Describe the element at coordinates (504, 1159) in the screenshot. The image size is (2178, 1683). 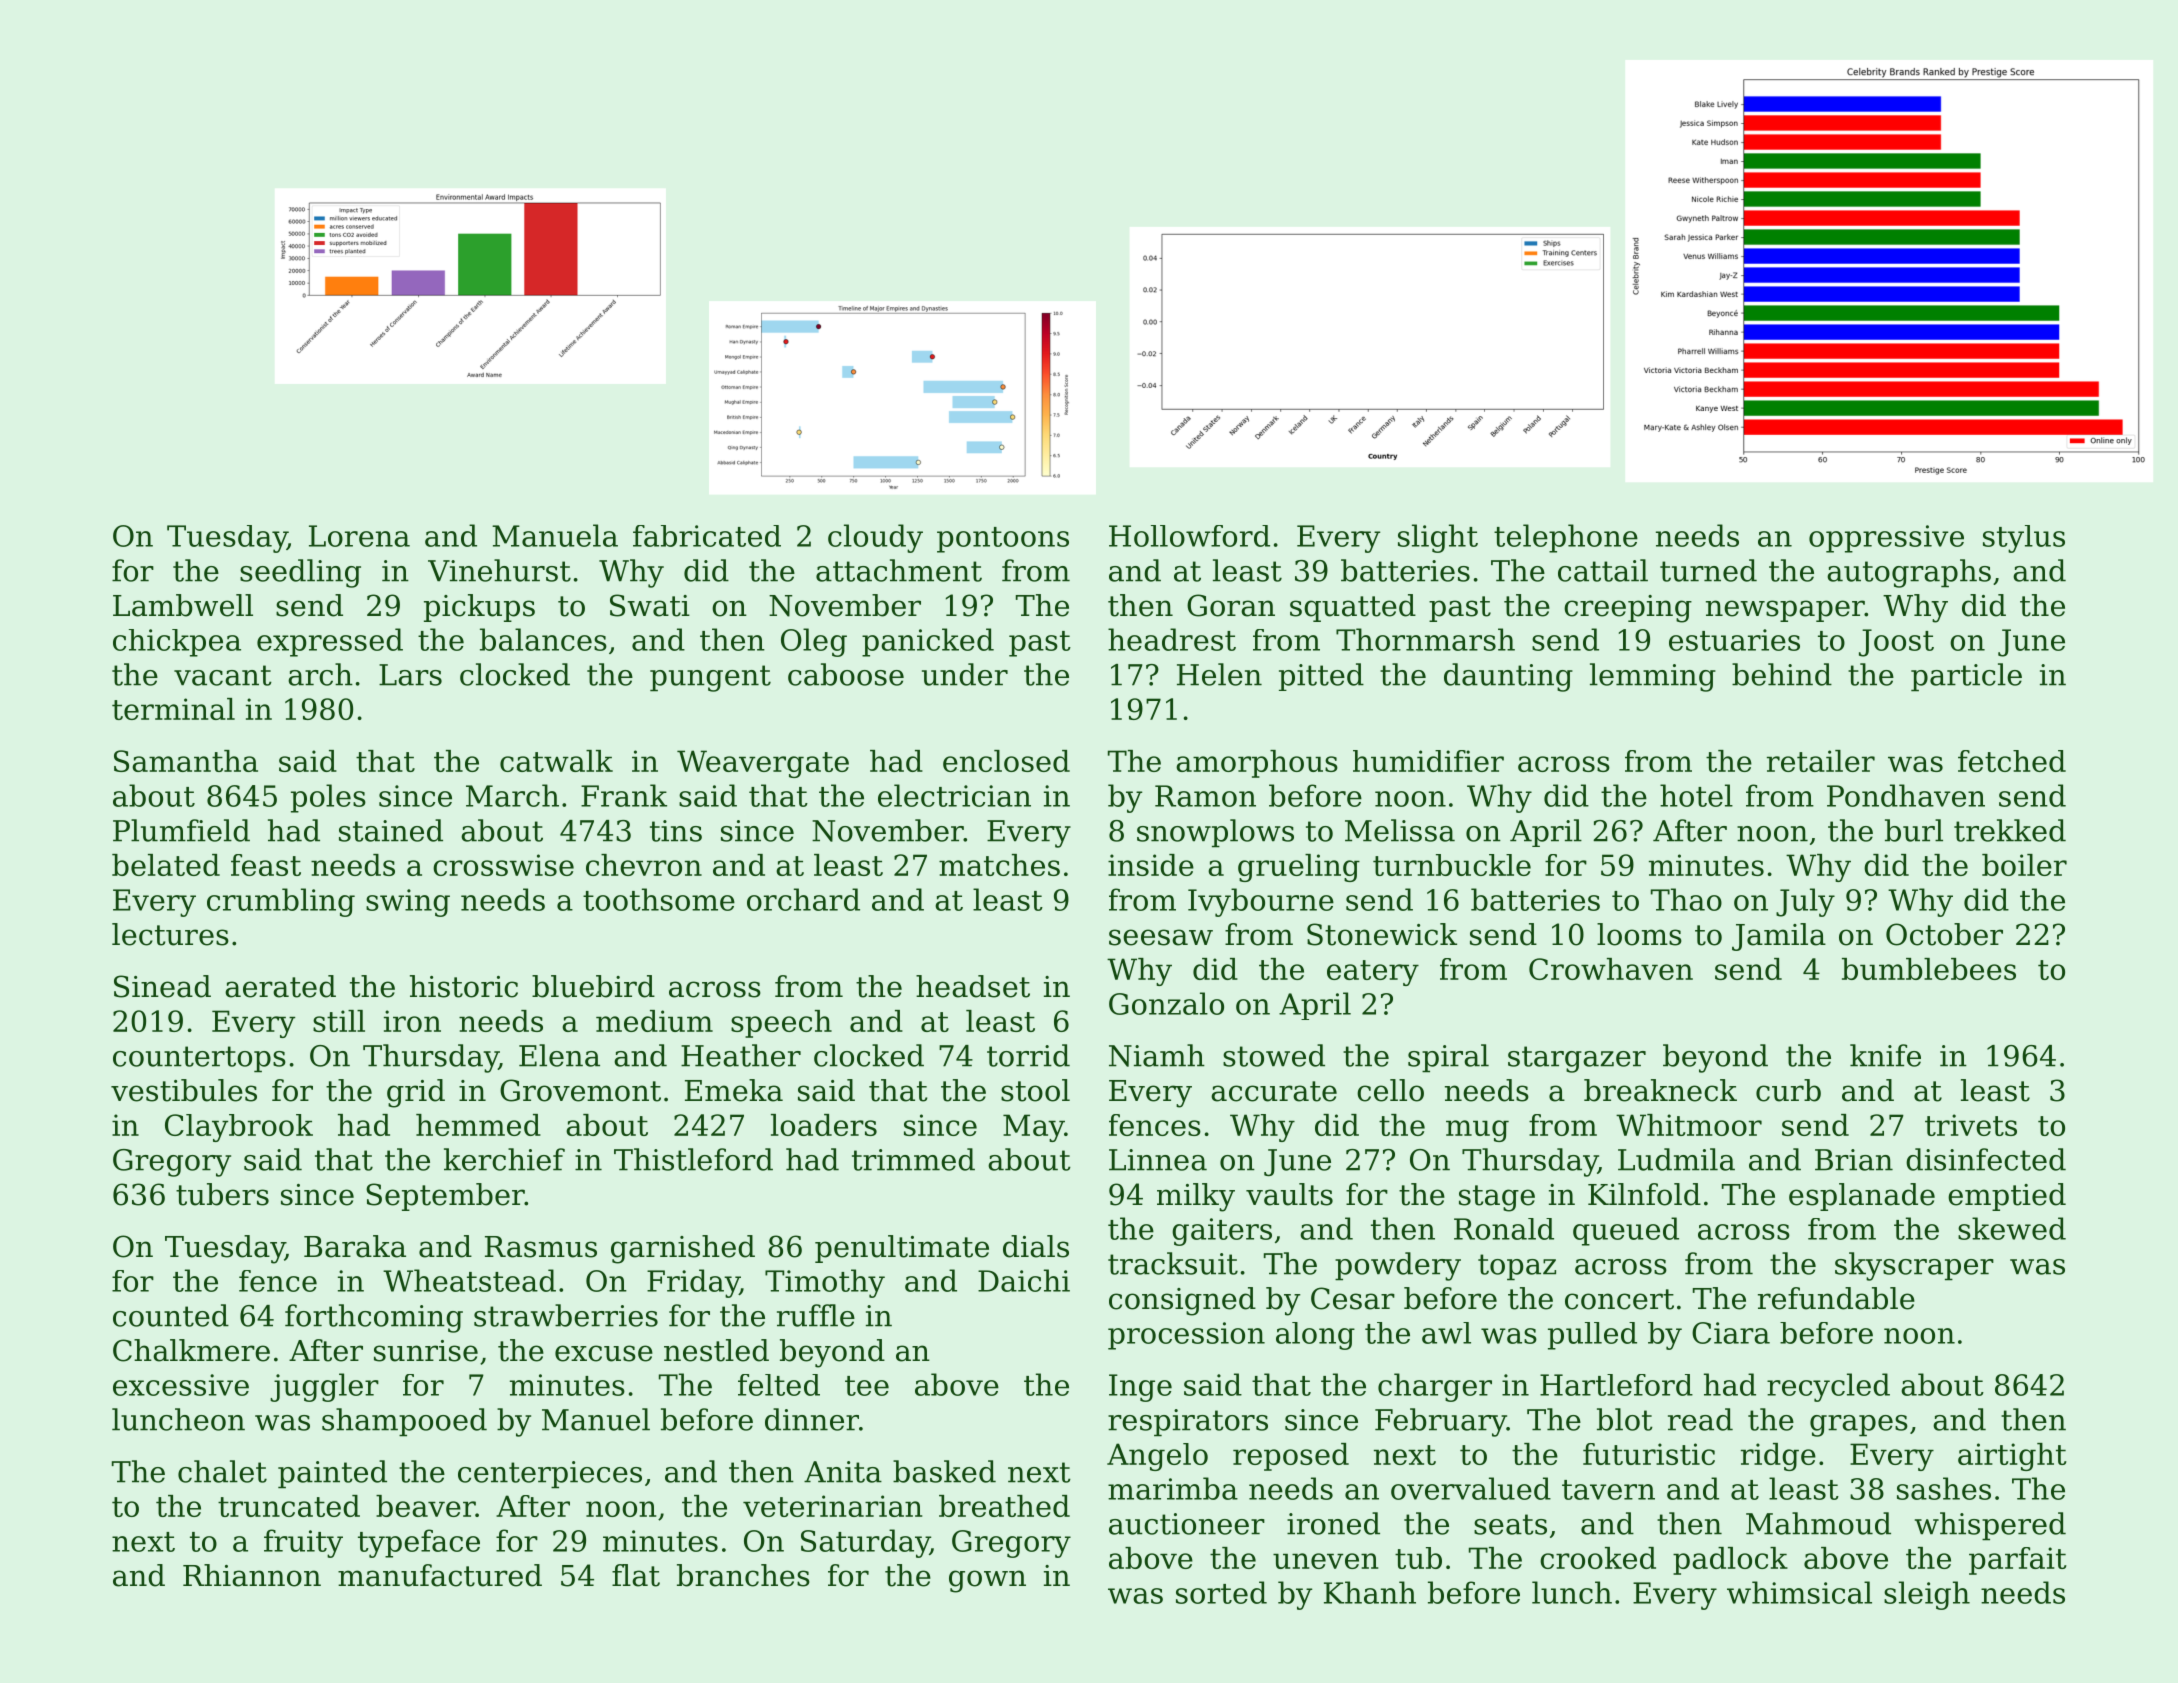
I see `kerchief` at that location.
